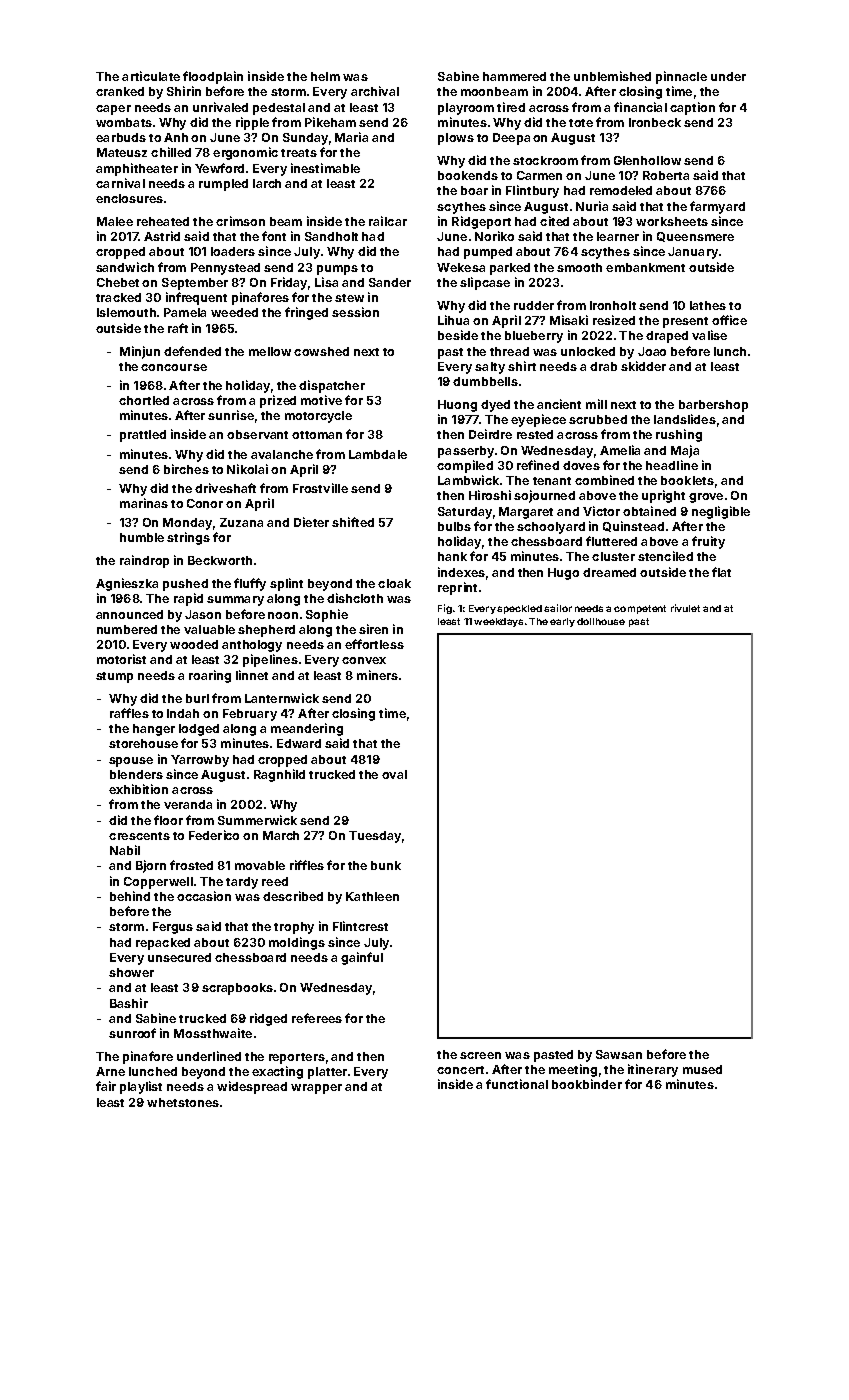  What do you see at coordinates (106, 1086) in the screenshot?
I see `fair` at bounding box center [106, 1086].
